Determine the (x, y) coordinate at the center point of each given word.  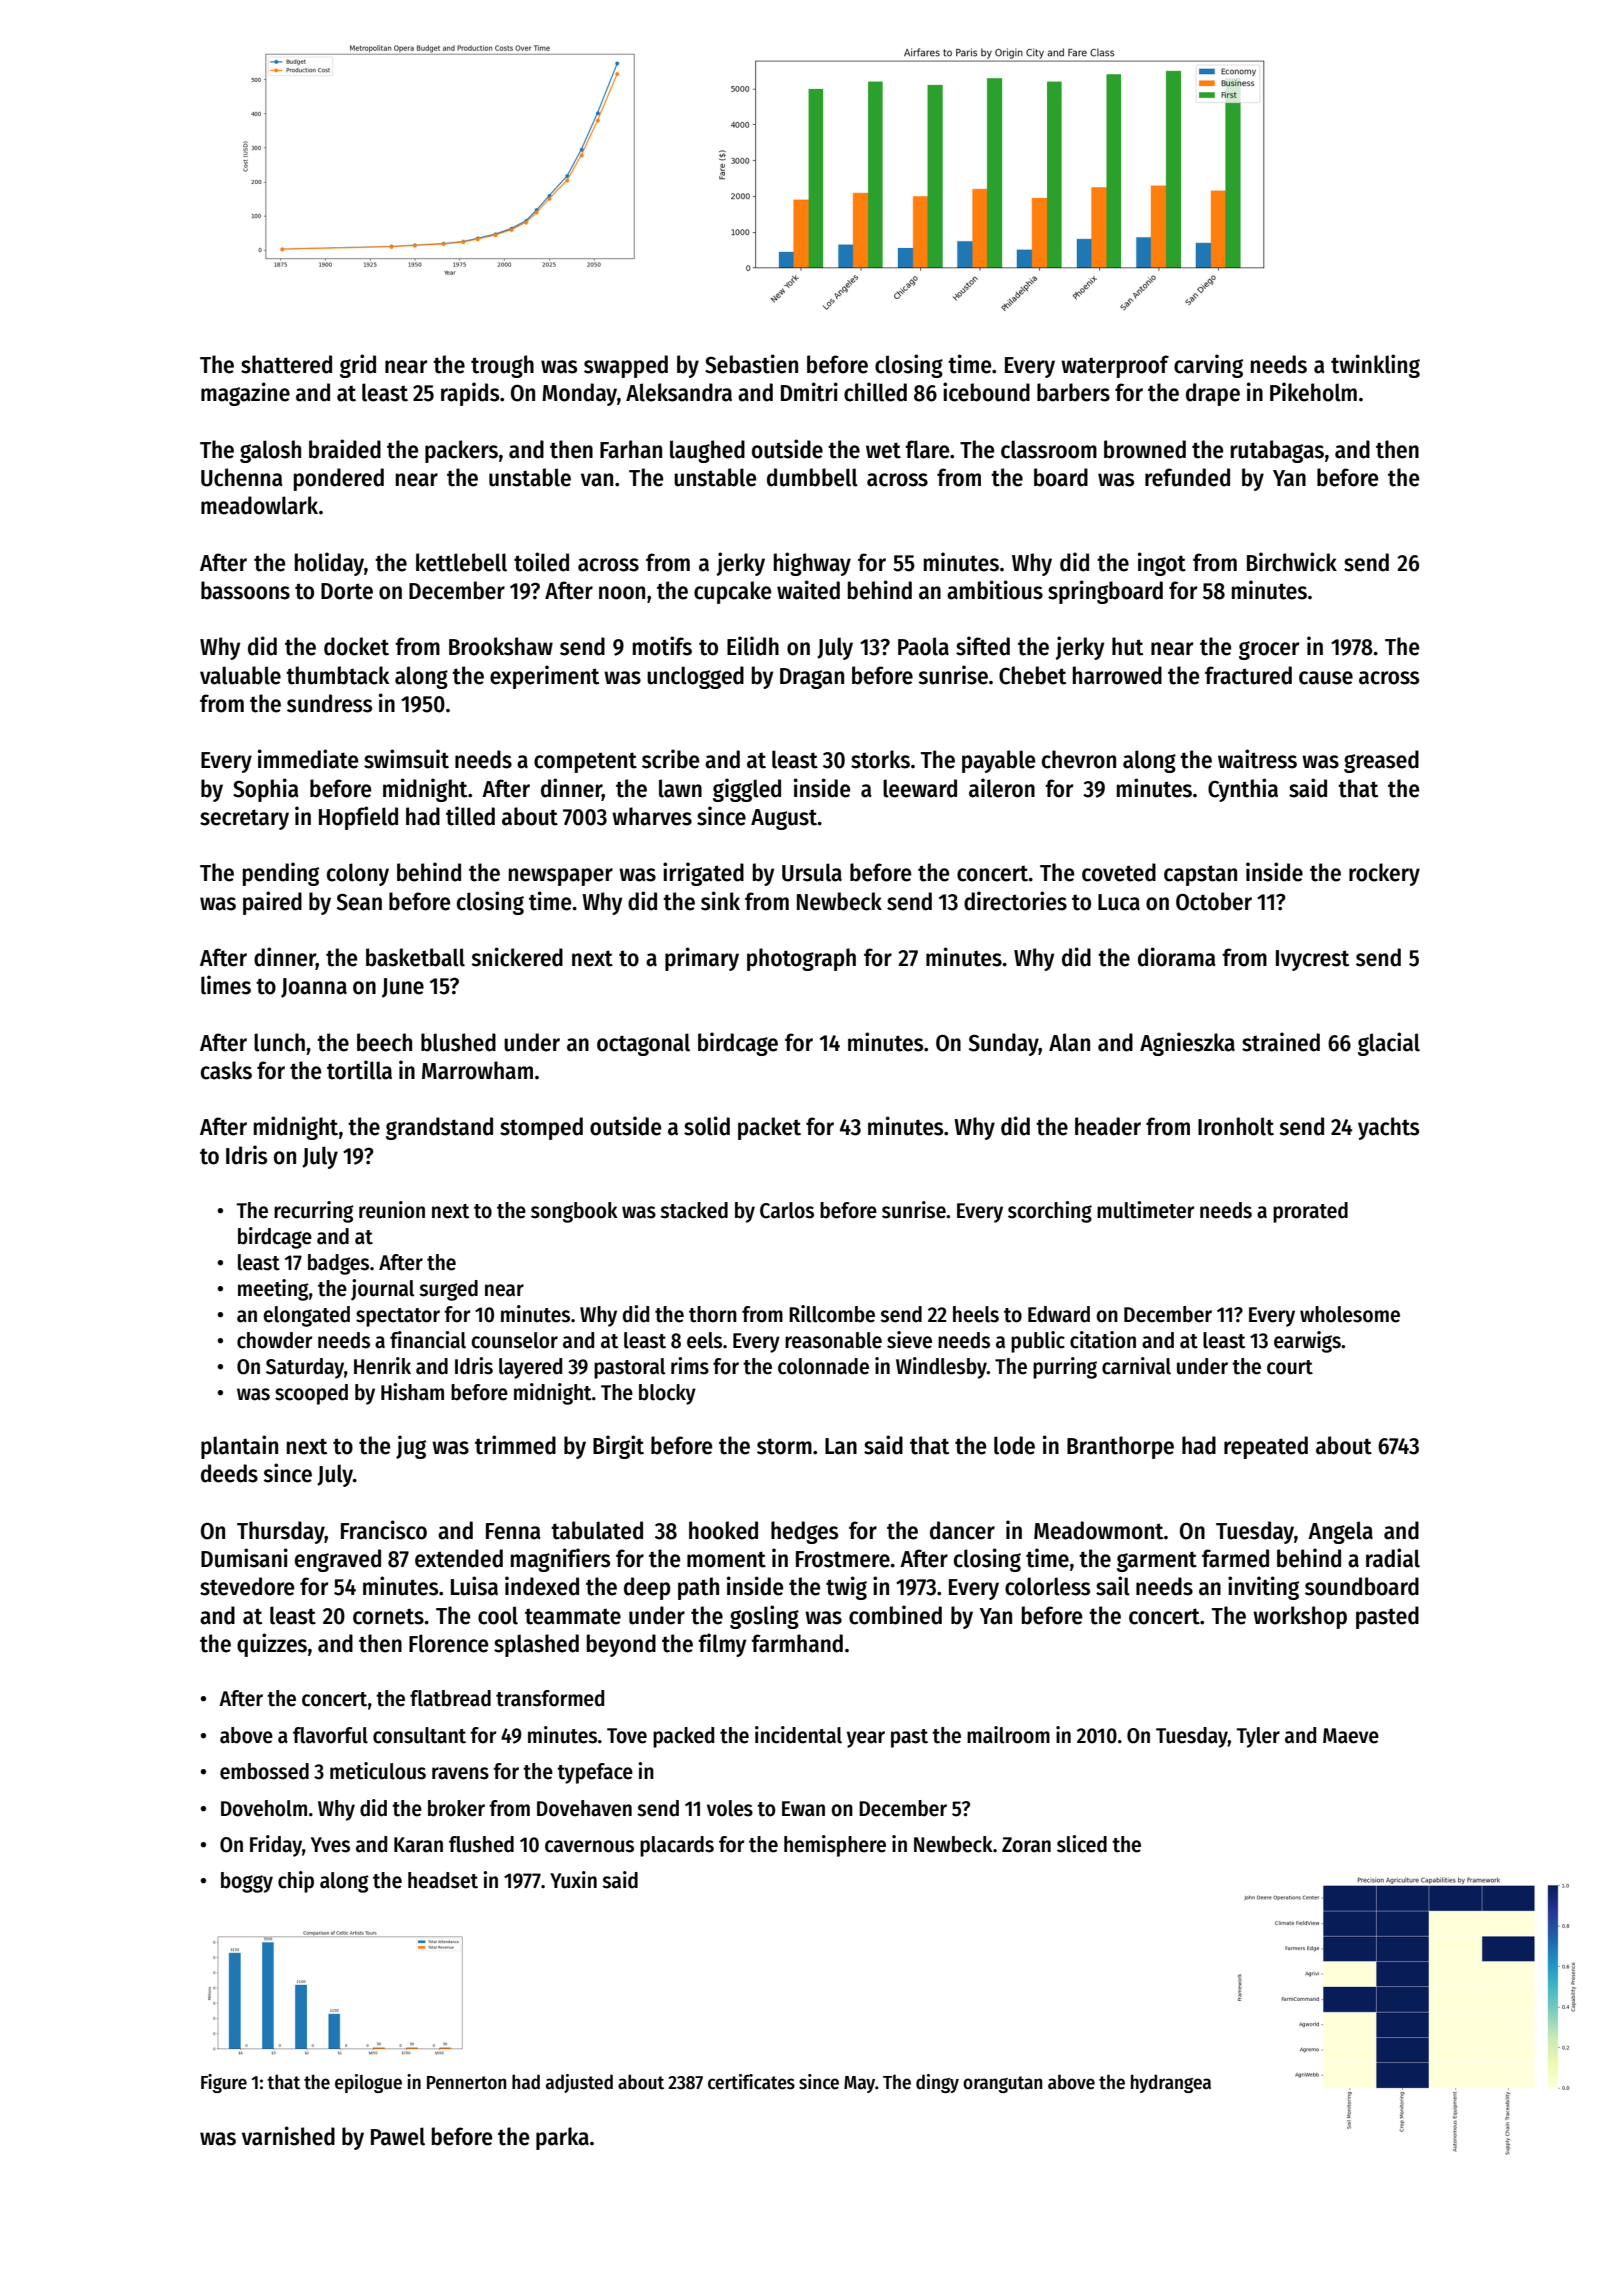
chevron (1079, 759)
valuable (240, 675)
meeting (273, 1290)
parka (562, 2138)
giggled (747, 790)
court (1290, 1367)
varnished (288, 2136)
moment (726, 1559)
